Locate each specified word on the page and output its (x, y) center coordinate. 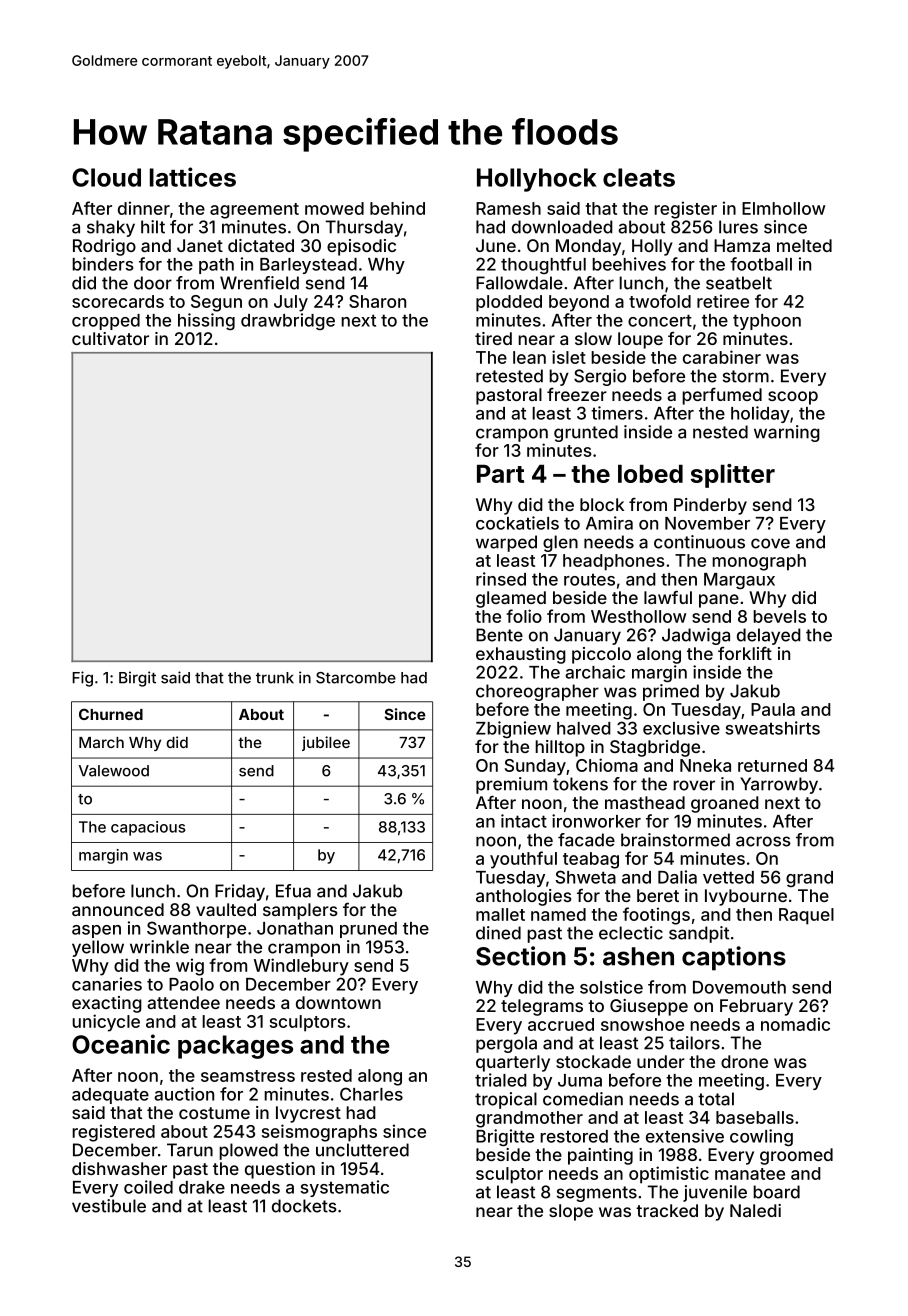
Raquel (806, 916)
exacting (107, 1004)
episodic (361, 247)
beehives (629, 264)
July (291, 303)
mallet (500, 914)
